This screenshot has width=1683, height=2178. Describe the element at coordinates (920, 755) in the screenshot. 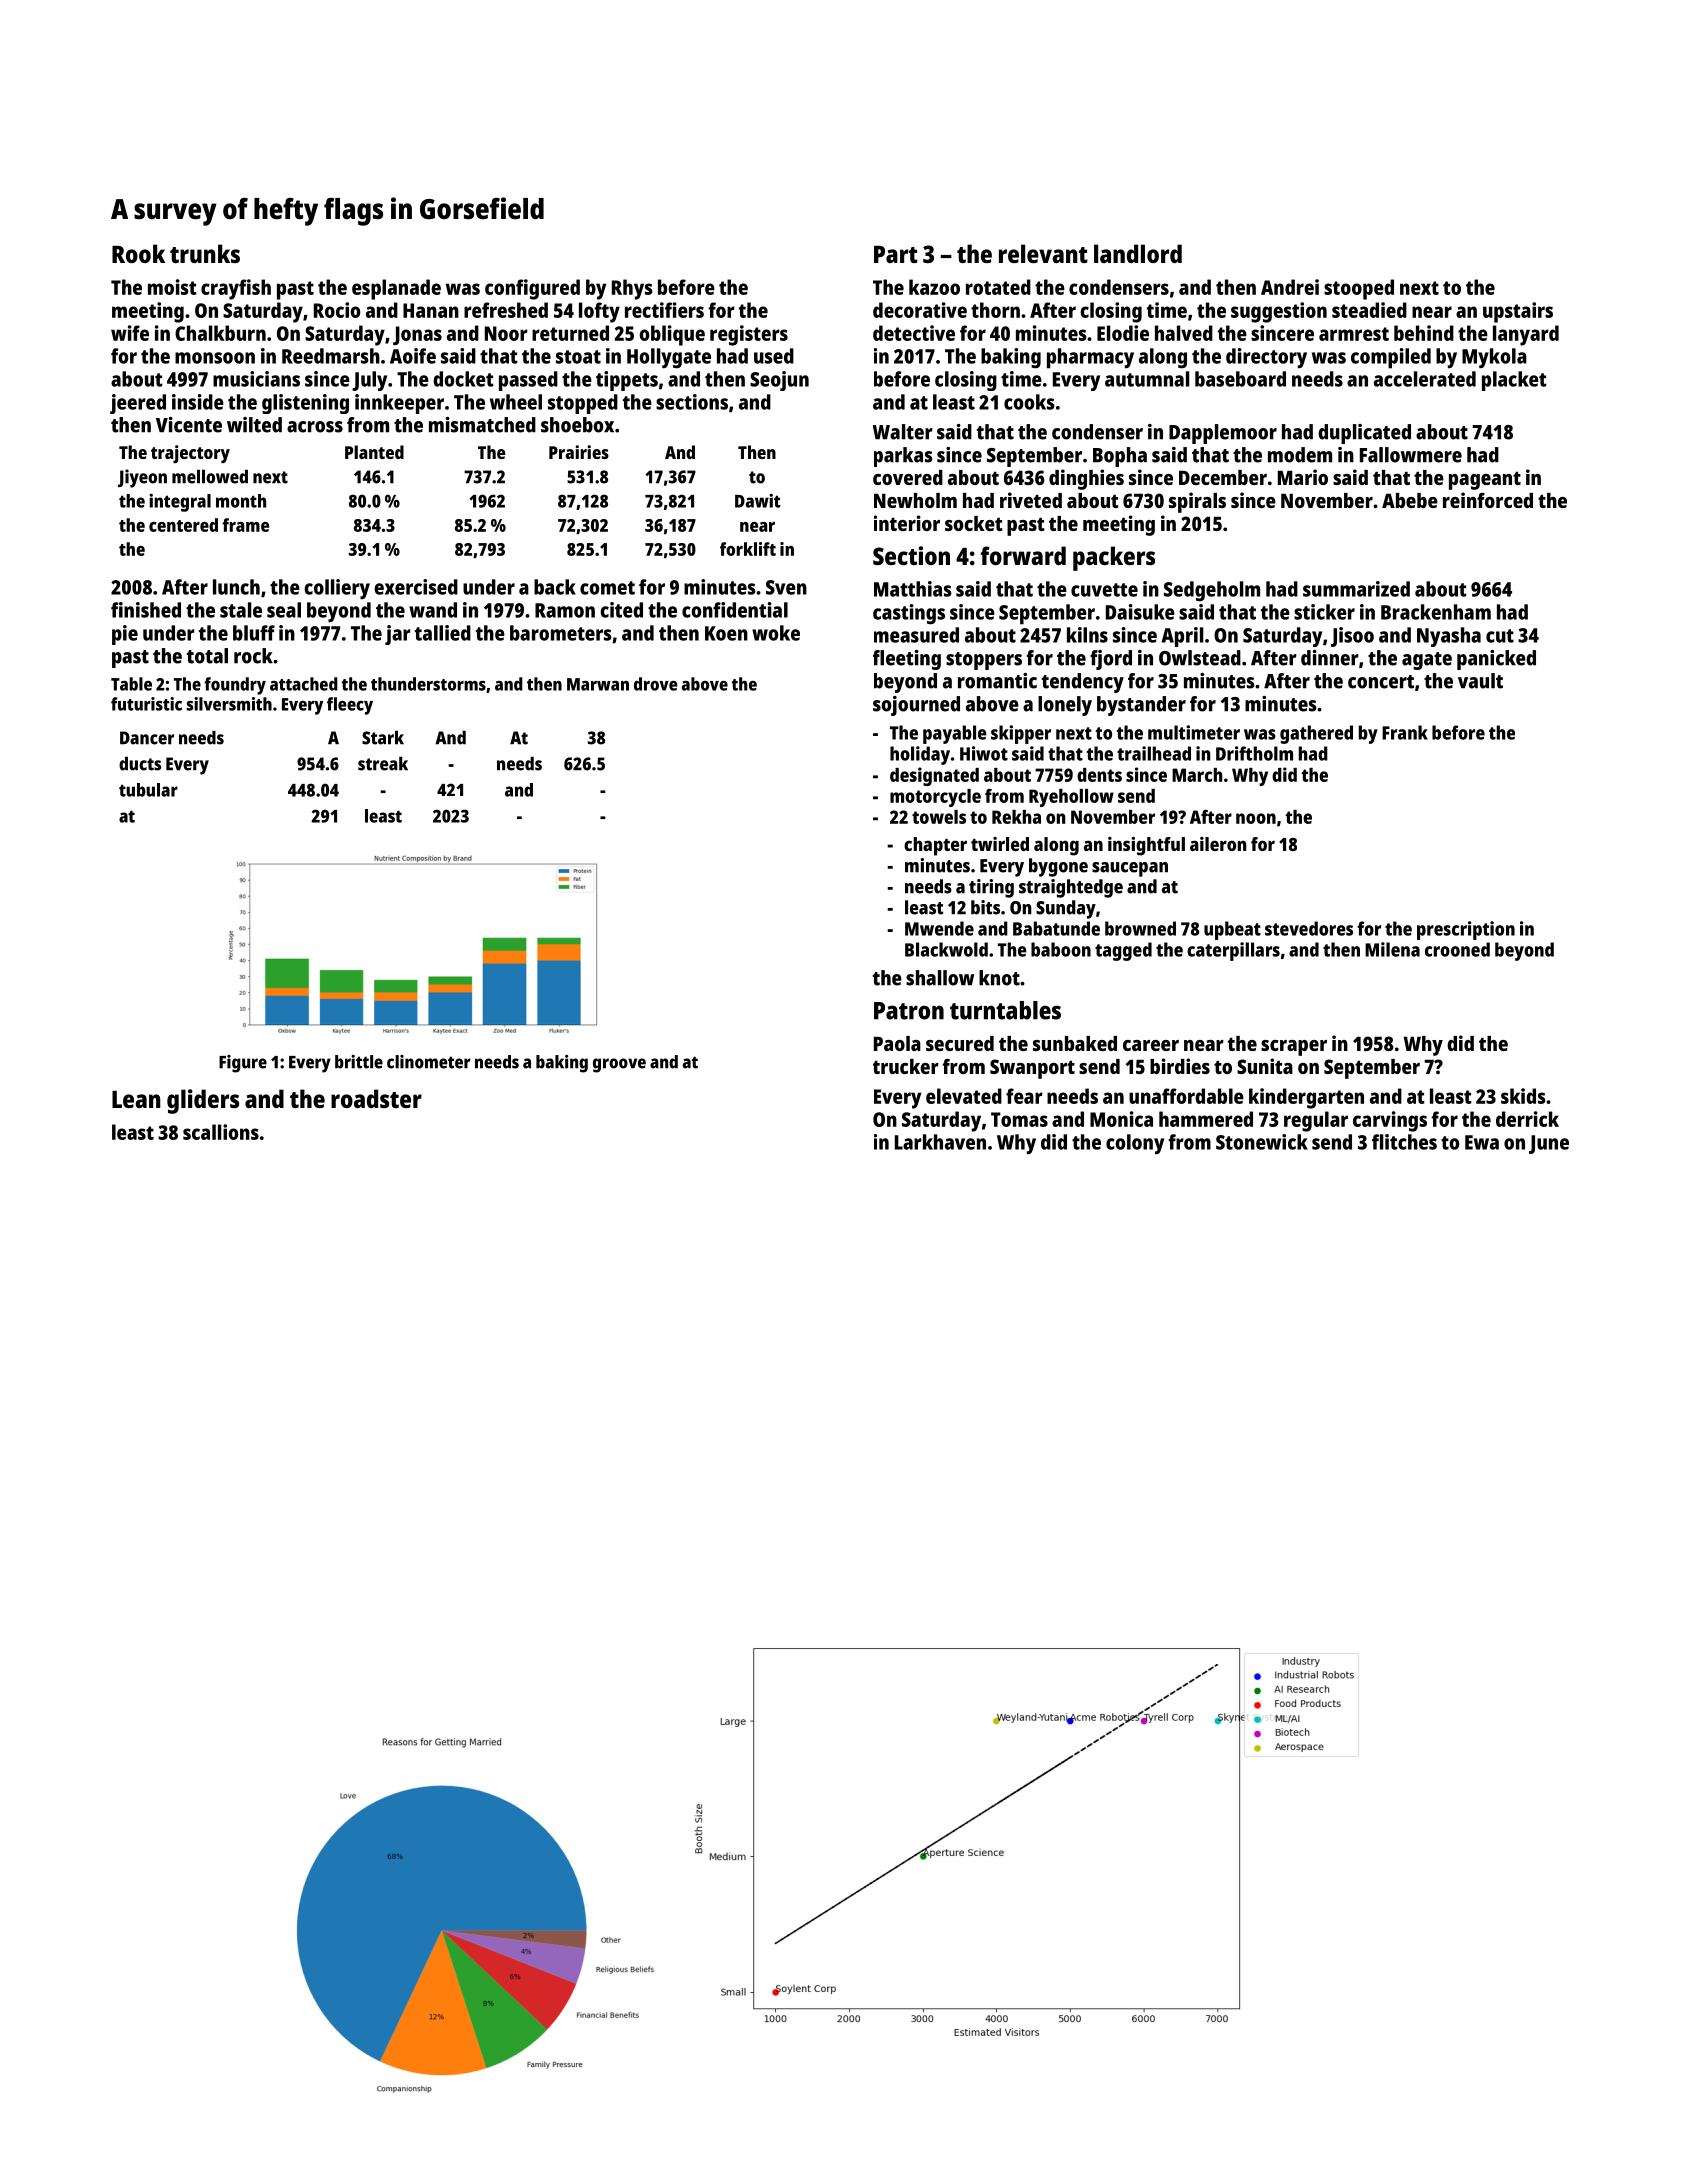

I see `holiday` at that location.
